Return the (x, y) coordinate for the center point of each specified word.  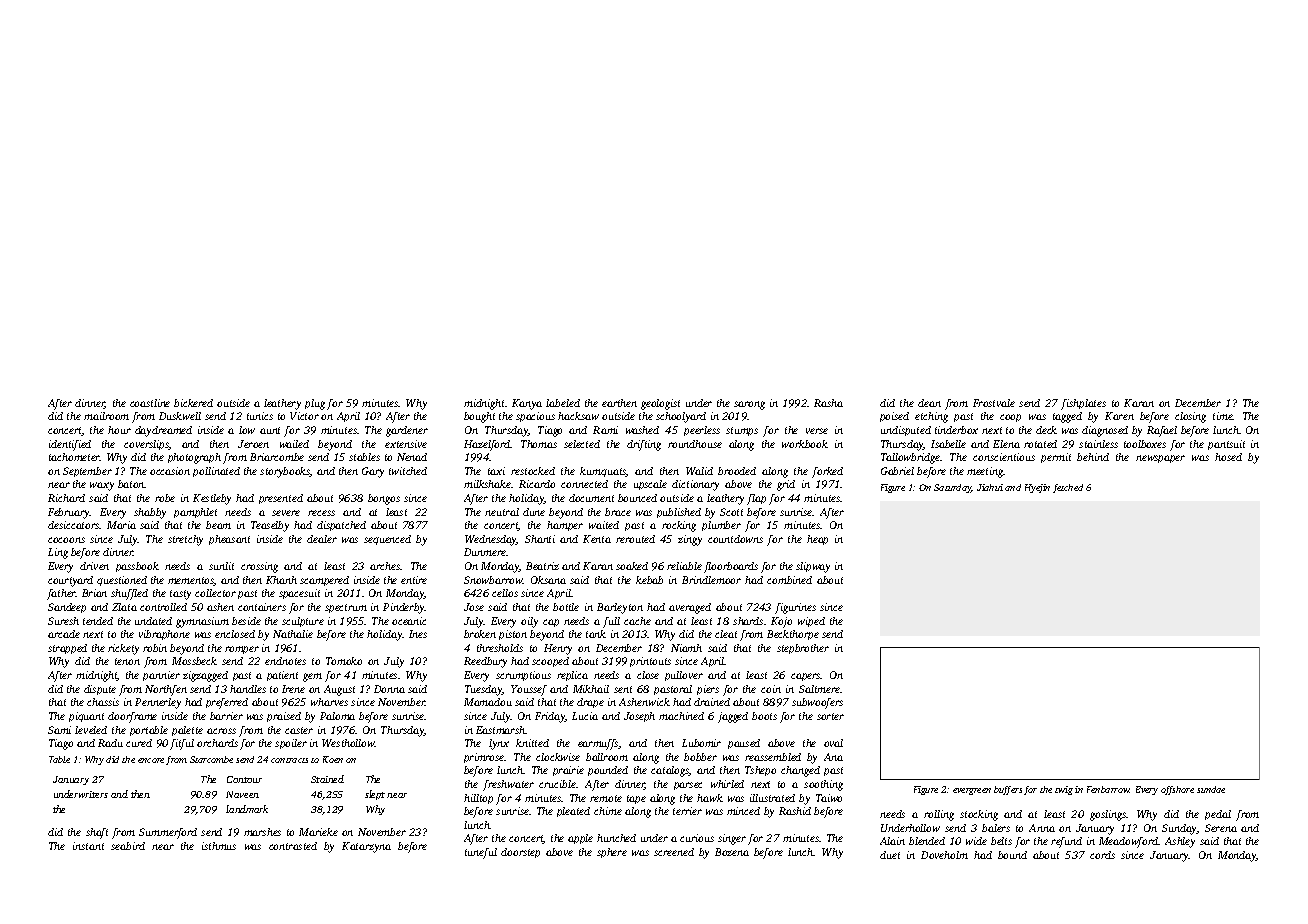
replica (572, 676)
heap (817, 540)
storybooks (285, 472)
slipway (813, 567)
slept (375, 795)
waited (604, 525)
